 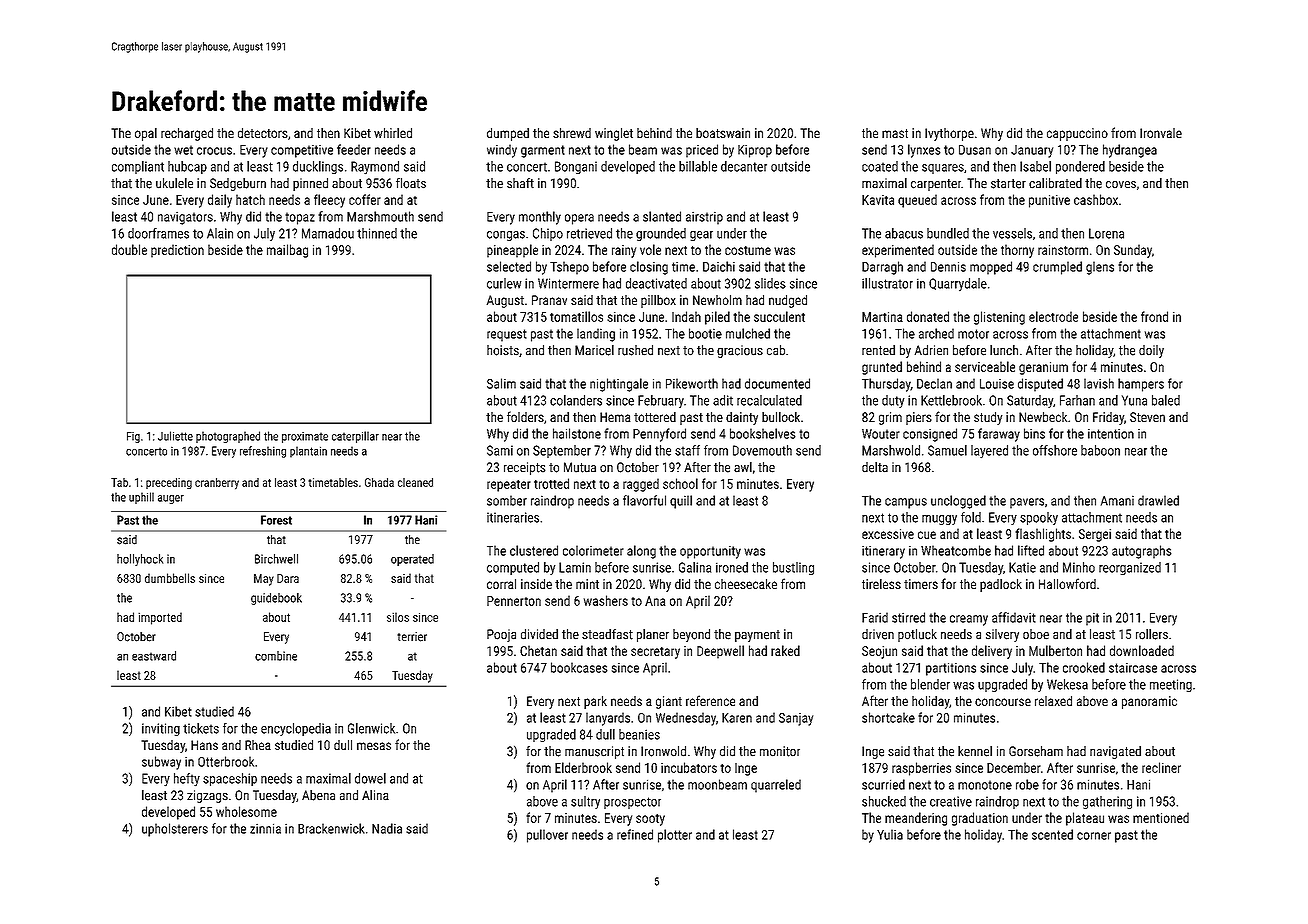 What do you see at coordinates (547, 836) in the page?
I see `pullover` at bounding box center [547, 836].
